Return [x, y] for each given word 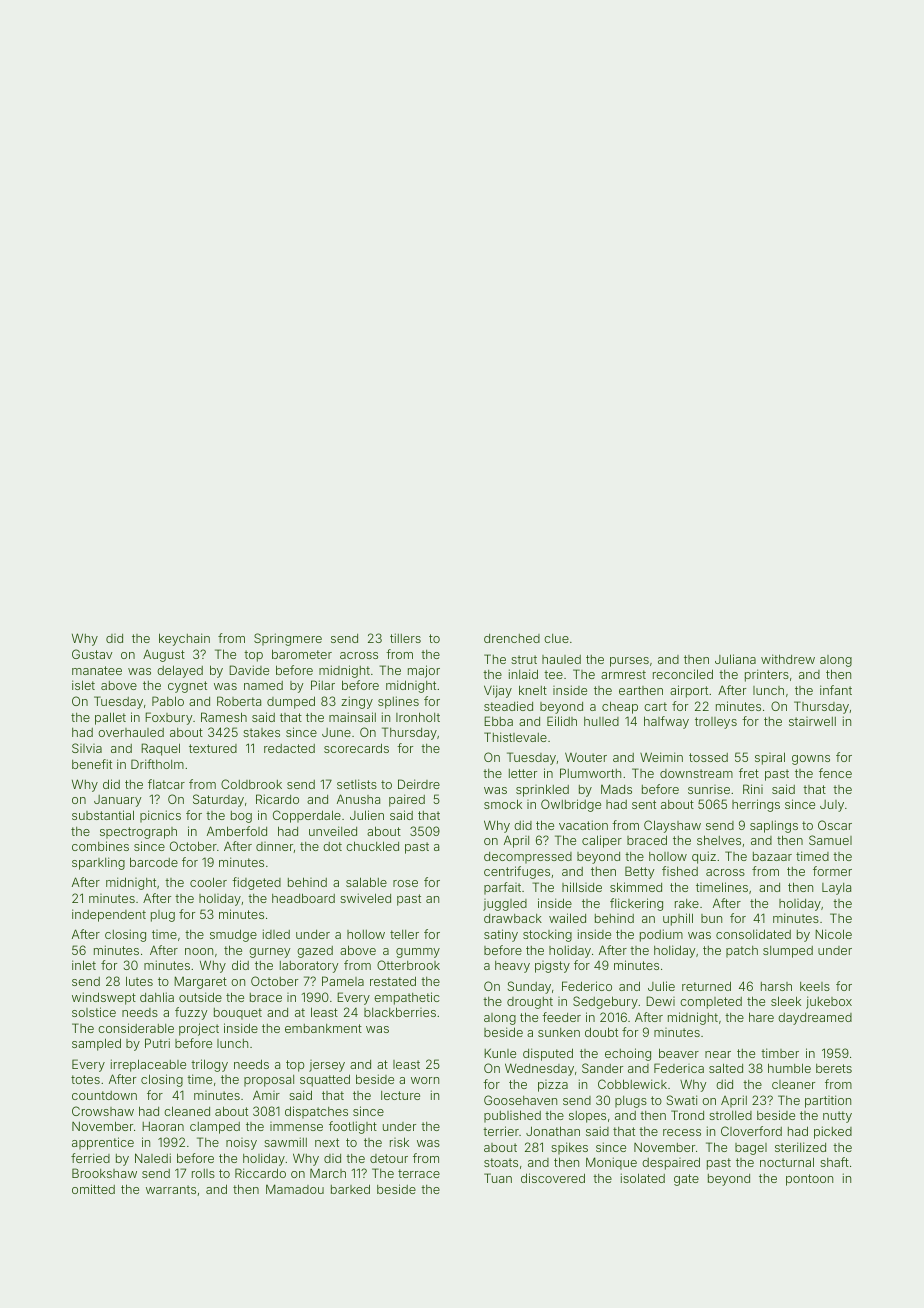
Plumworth [590, 773]
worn [425, 1080]
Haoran [163, 1126]
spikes [569, 1148]
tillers [405, 638]
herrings [756, 805]
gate [686, 1180]
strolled [730, 1115]
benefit [92, 764]
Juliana [735, 659]
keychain [184, 639]
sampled [96, 1044]
